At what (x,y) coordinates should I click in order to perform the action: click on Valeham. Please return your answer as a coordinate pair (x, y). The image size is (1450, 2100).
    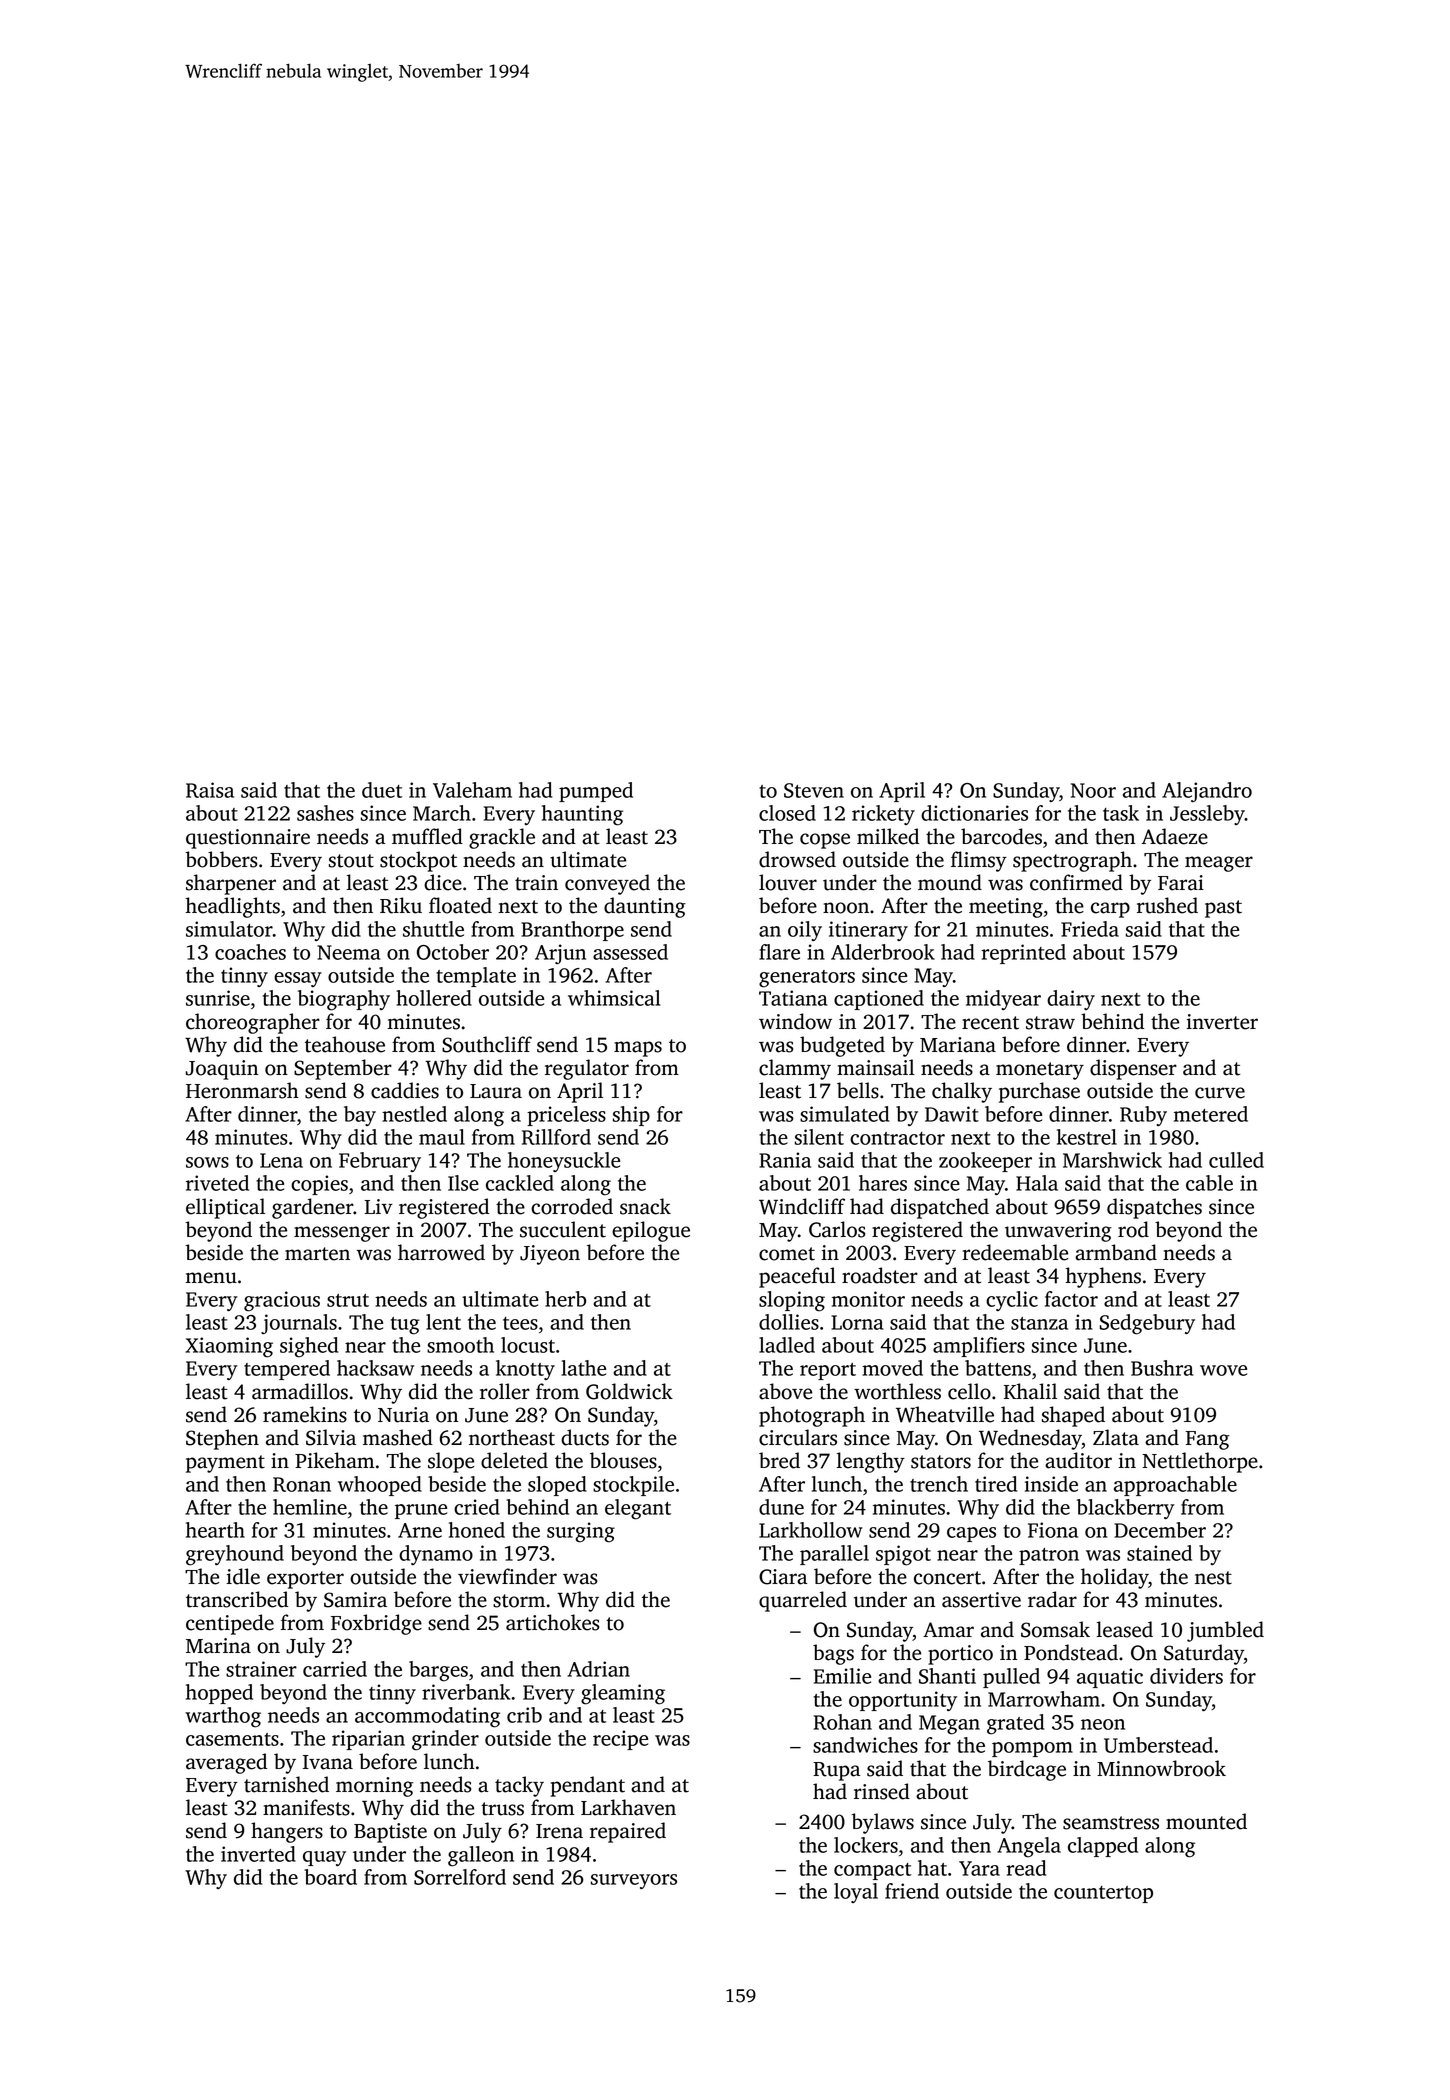
    Looking at the image, I should click on (472, 790).
